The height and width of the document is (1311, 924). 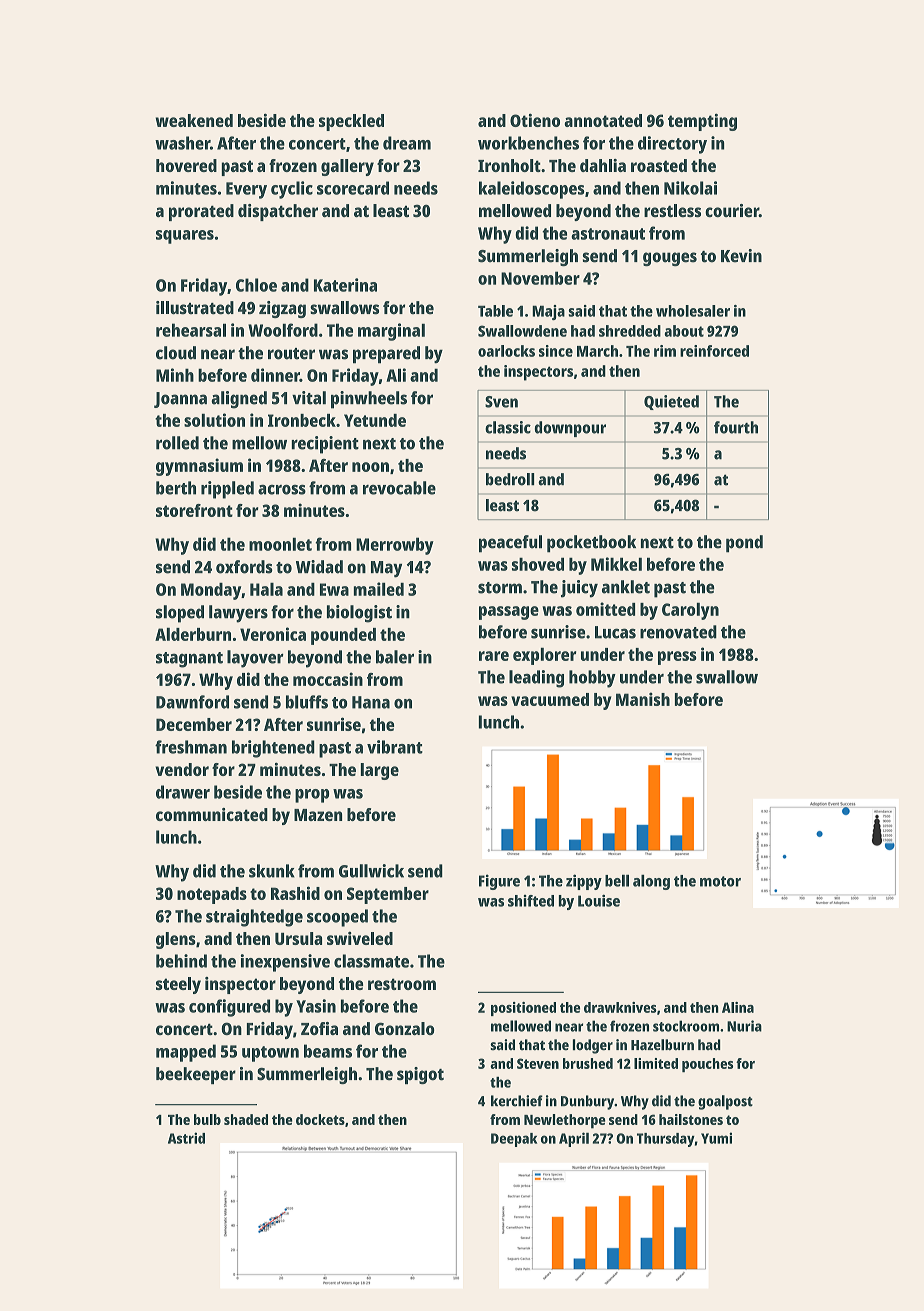 What do you see at coordinates (183, 792) in the document?
I see `drawer` at bounding box center [183, 792].
